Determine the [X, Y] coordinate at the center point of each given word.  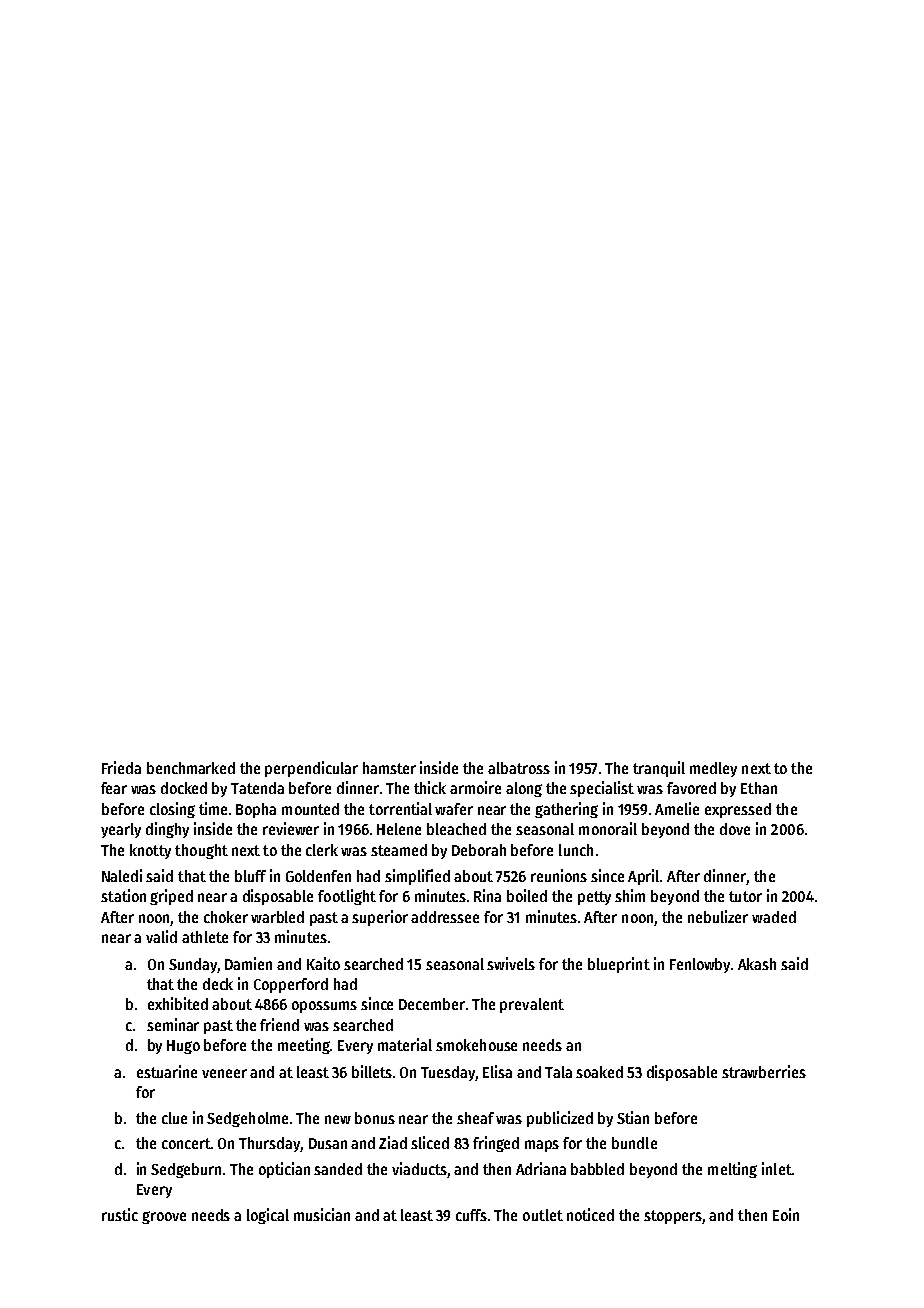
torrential [400, 808]
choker [226, 917]
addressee [445, 917]
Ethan [759, 788]
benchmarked [191, 768]
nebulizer [718, 916]
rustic [120, 1214]
